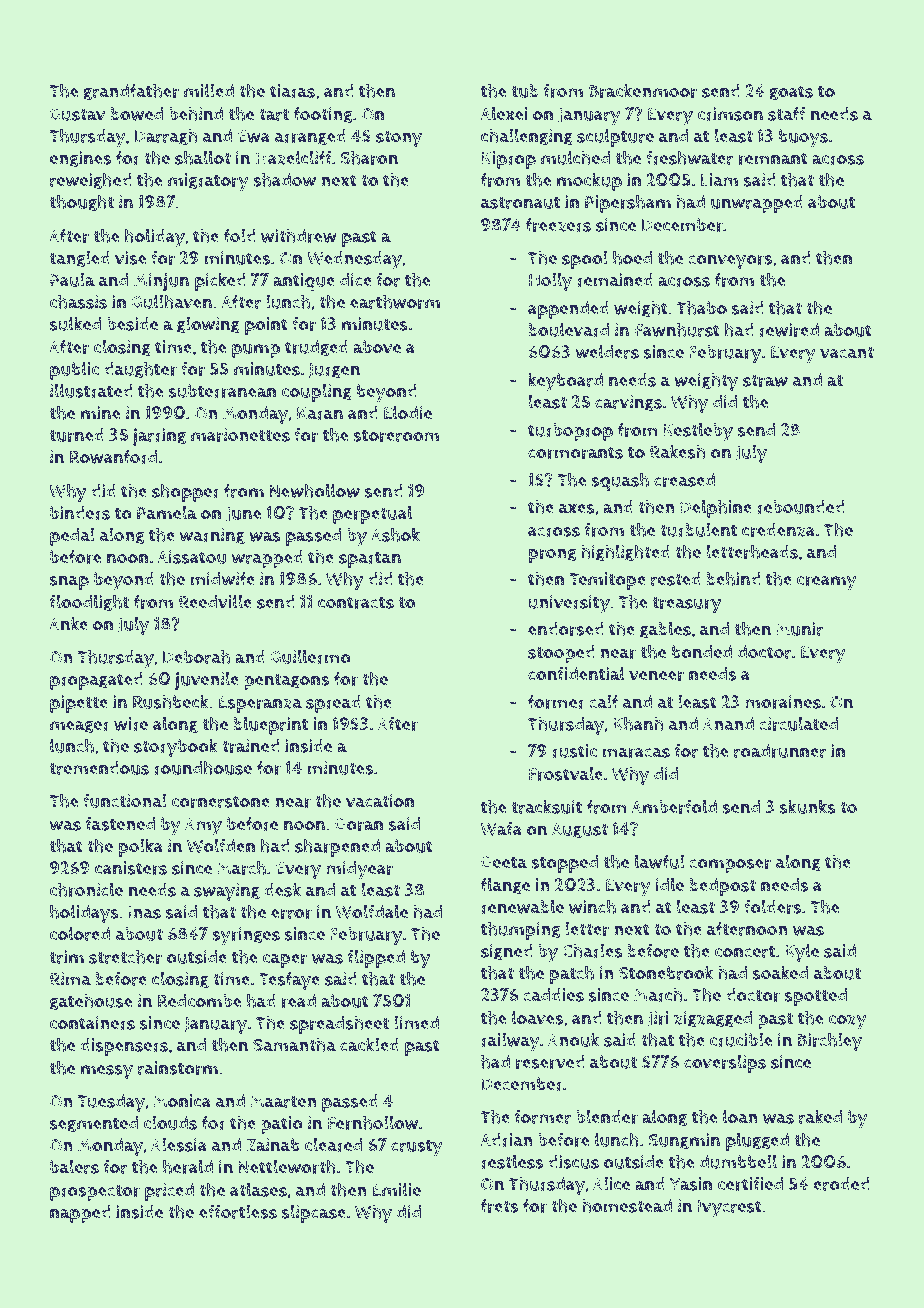  Describe the element at coordinates (643, 90) in the screenshot. I see `Brackenmoor` at that location.
